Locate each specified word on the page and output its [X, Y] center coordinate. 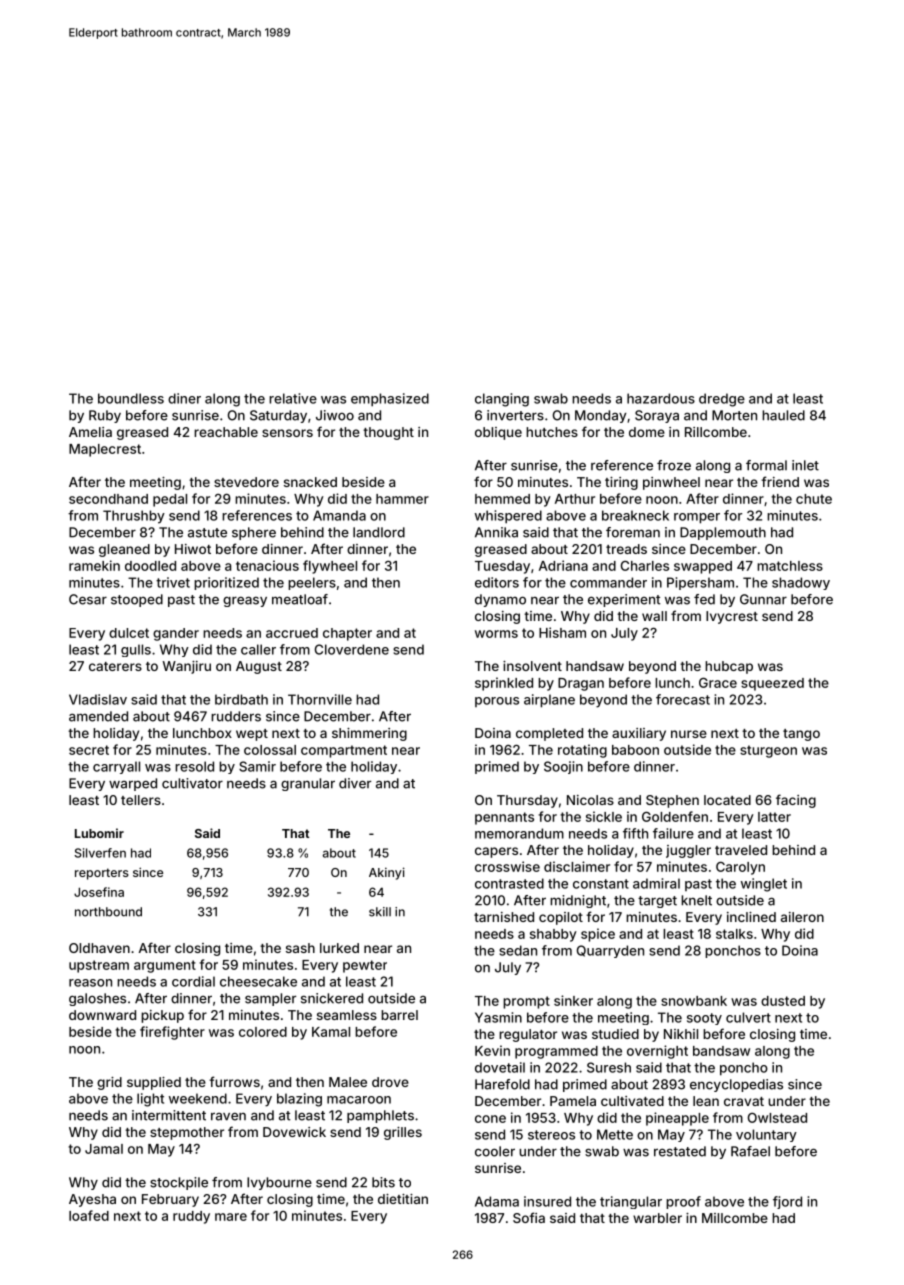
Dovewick [294, 1132]
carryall [116, 767]
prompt [526, 1002]
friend [780, 481]
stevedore [246, 482]
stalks [734, 934]
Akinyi [387, 873]
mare [231, 1217]
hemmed [502, 499]
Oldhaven [99, 948]
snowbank [694, 1001]
